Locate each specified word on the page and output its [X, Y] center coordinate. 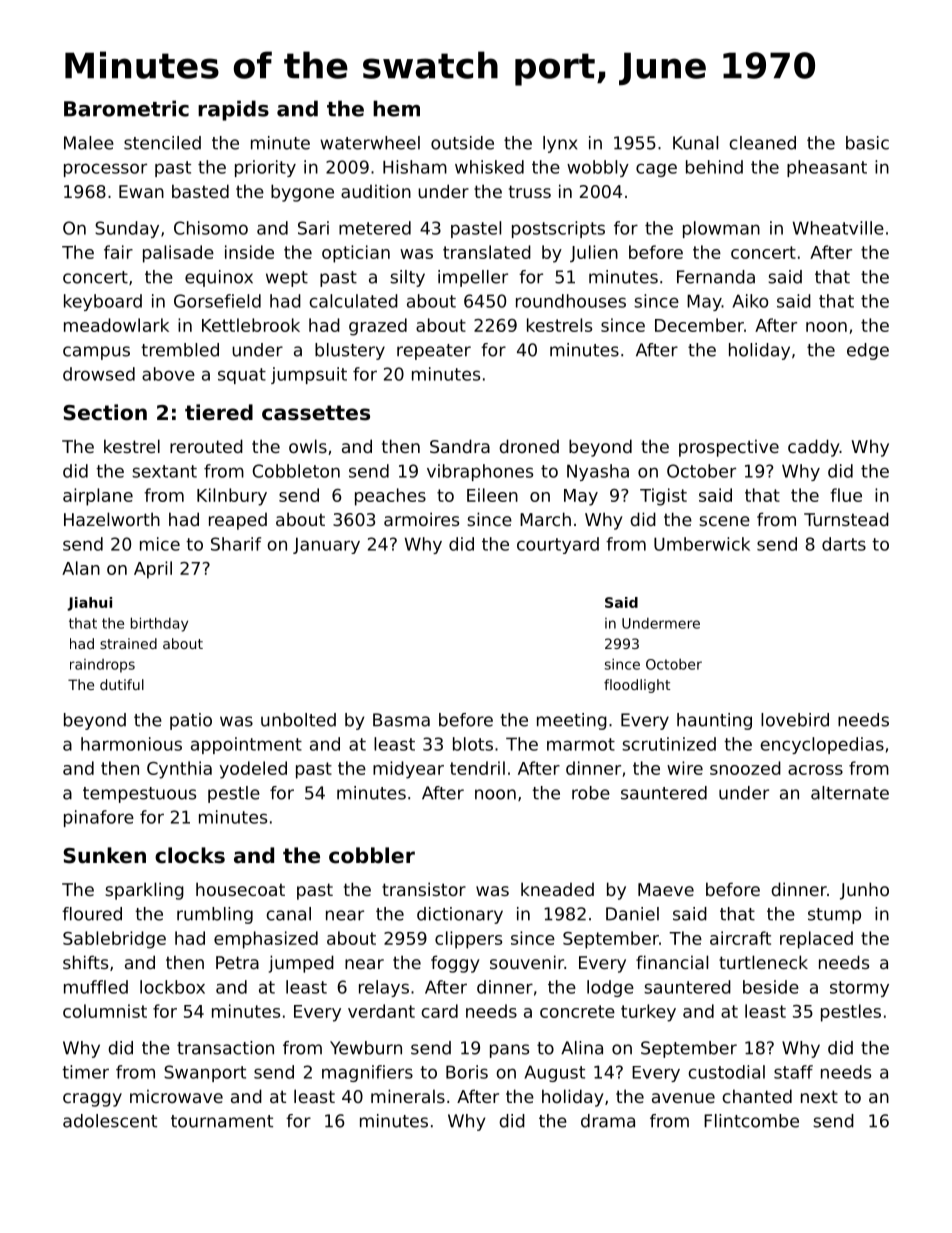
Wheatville [838, 228]
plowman [721, 229]
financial [672, 962]
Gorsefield [217, 301]
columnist [105, 1011]
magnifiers [367, 1073]
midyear [408, 770]
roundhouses [571, 301]
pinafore [99, 818]
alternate [850, 793]
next [819, 1096]
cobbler [372, 855]
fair [118, 252]
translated [487, 252]
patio [191, 721]
